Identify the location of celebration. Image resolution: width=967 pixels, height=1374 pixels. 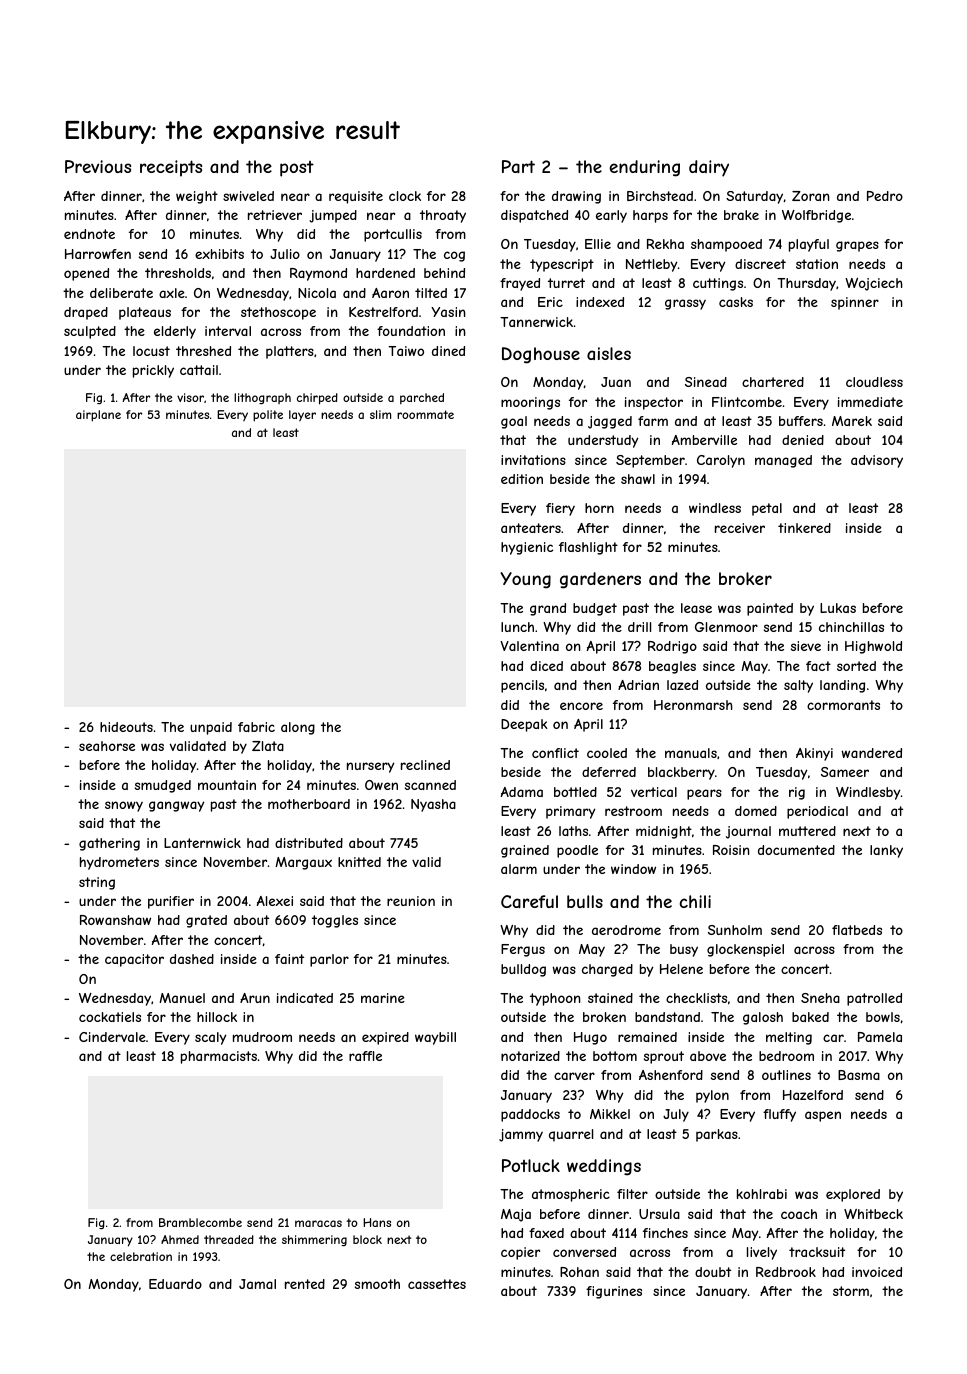
(141, 1256).
